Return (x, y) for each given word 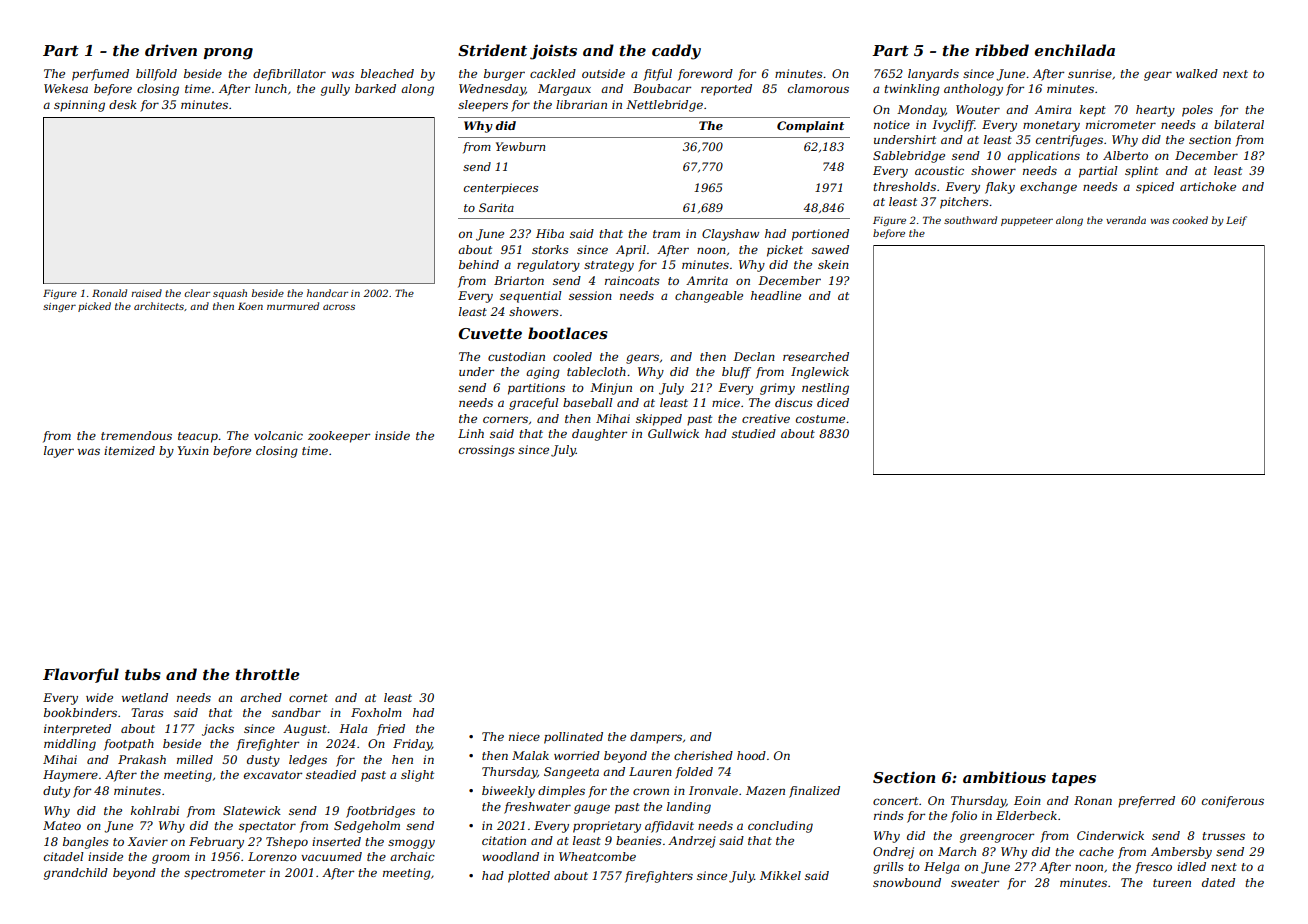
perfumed (100, 75)
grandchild (76, 874)
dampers (656, 738)
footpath (129, 745)
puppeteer (1027, 221)
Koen (250, 306)
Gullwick (673, 433)
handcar (327, 293)
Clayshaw (730, 235)
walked (1197, 73)
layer (59, 452)
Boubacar (662, 88)
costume (820, 419)
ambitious (1004, 777)
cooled (572, 356)
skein (833, 264)
